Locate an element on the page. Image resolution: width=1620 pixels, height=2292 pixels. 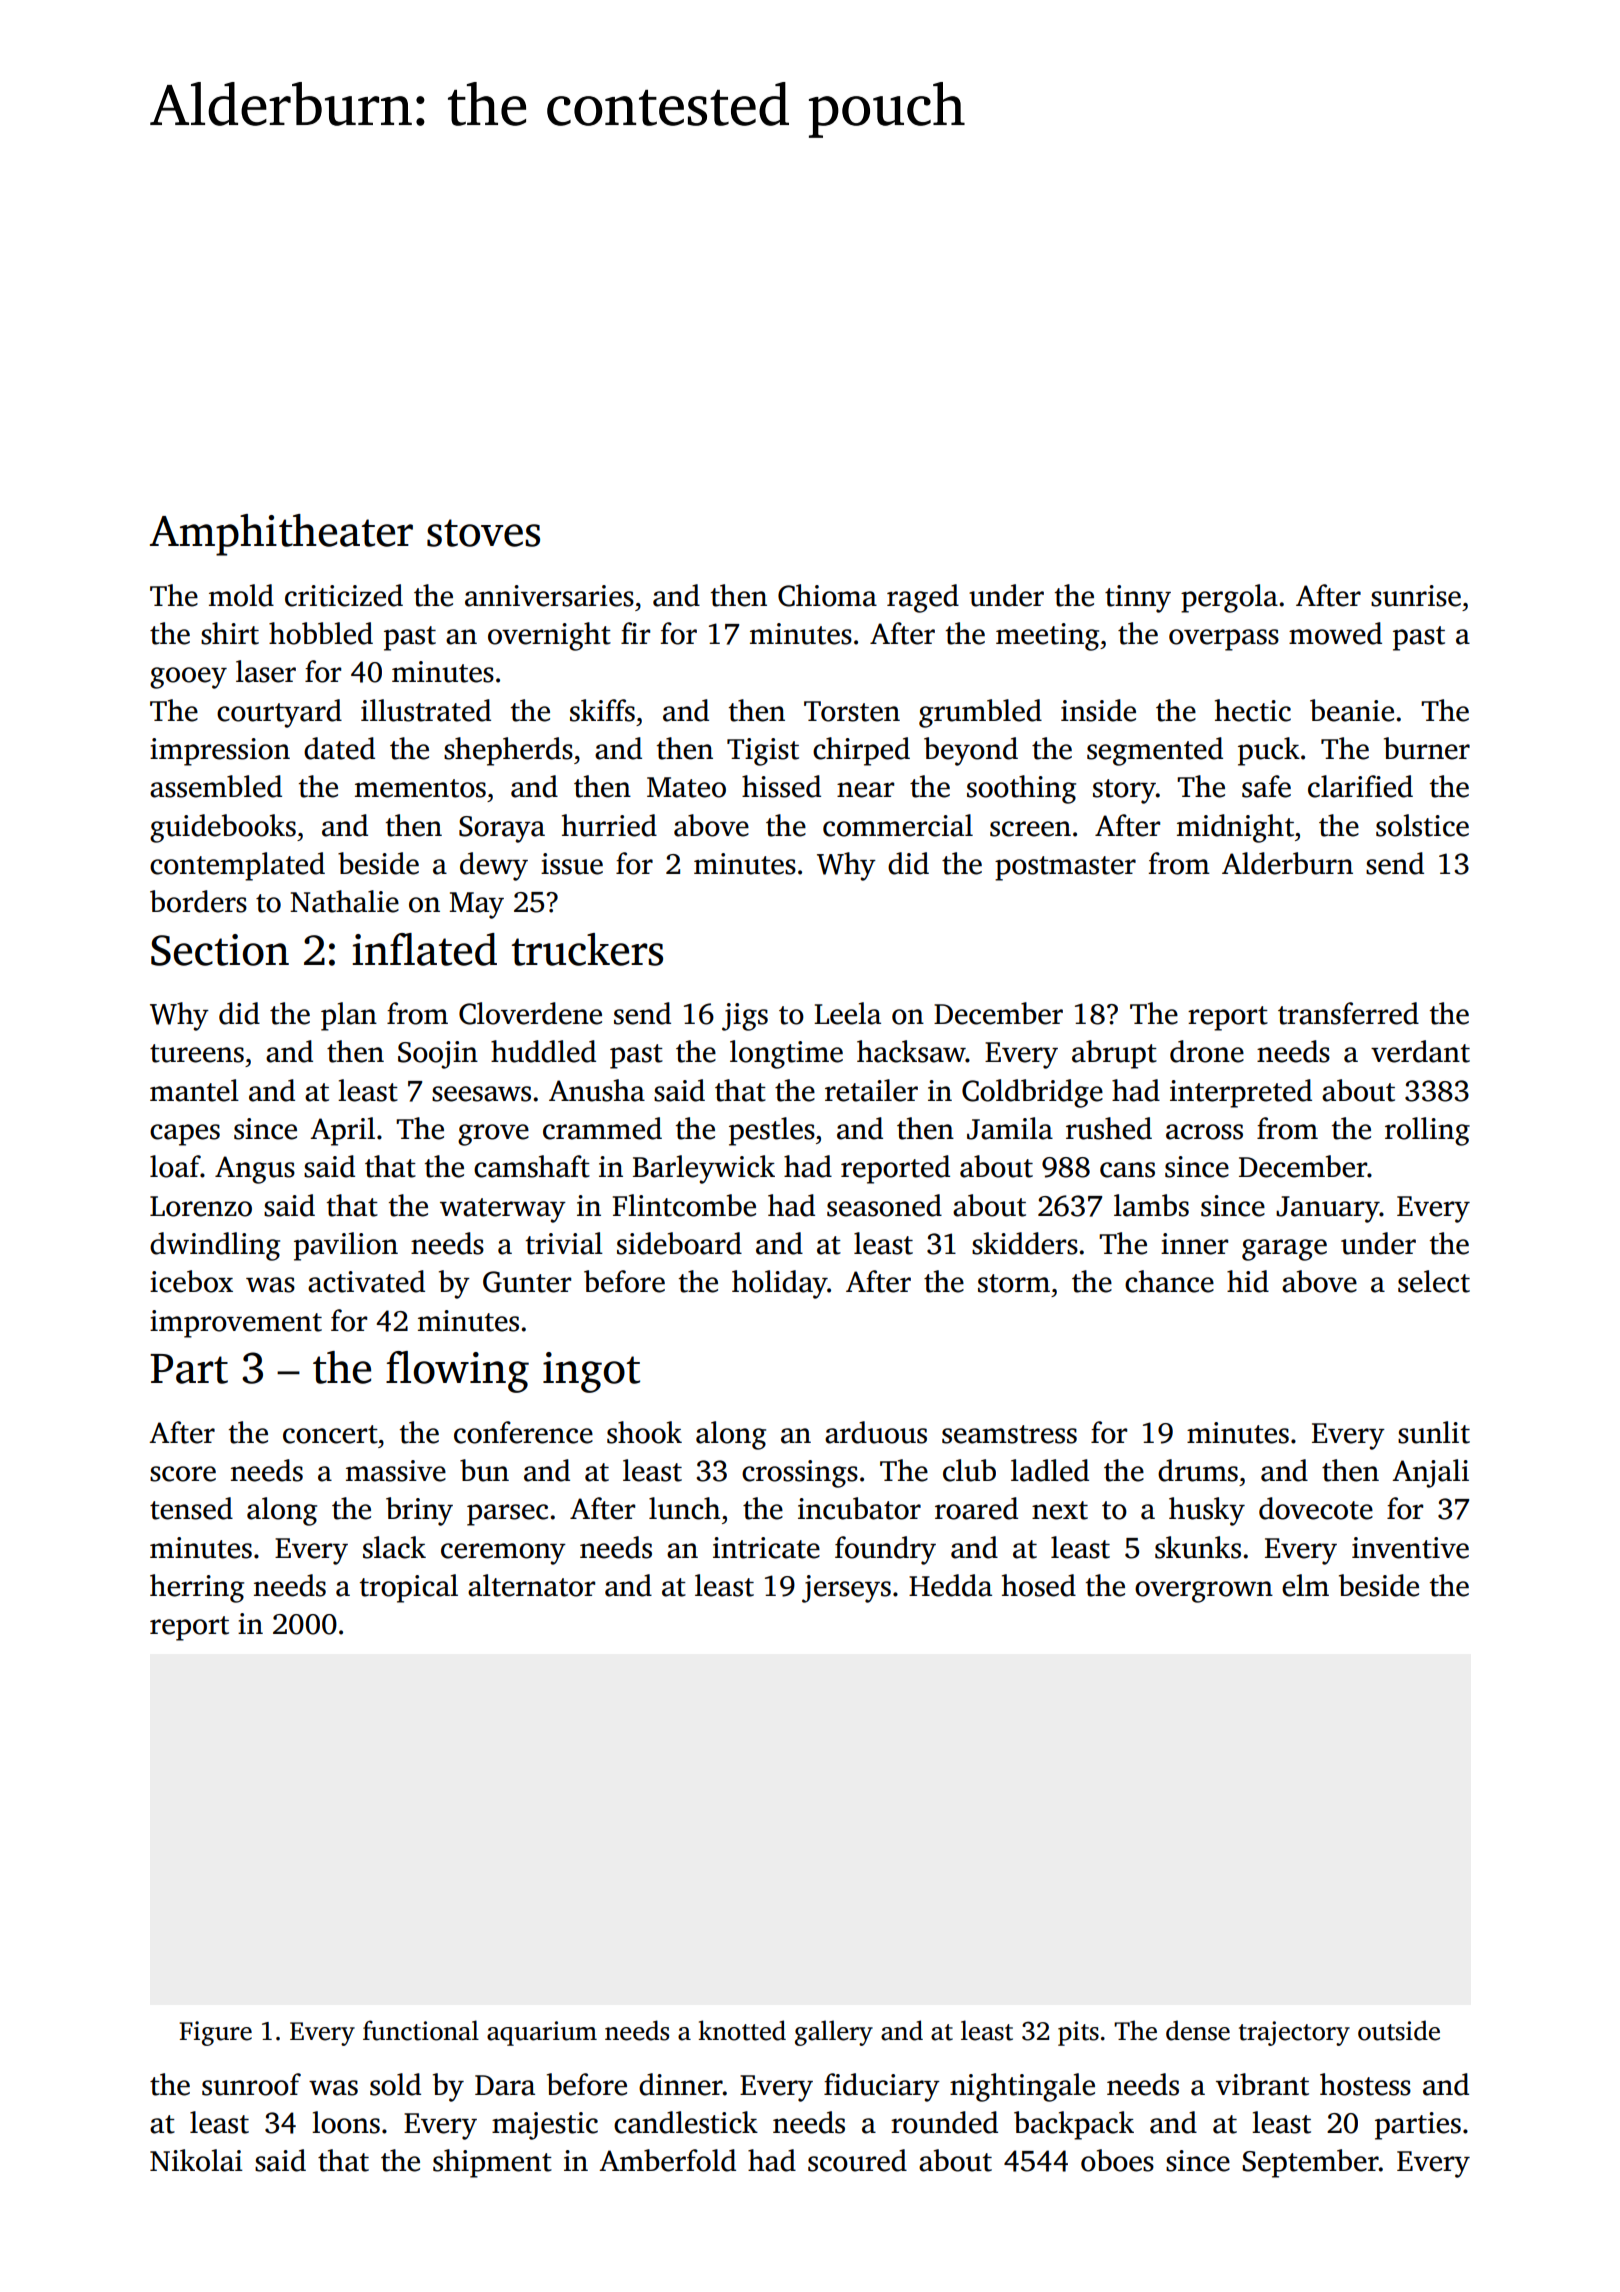
herring is located at coordinates (197, 1588).
